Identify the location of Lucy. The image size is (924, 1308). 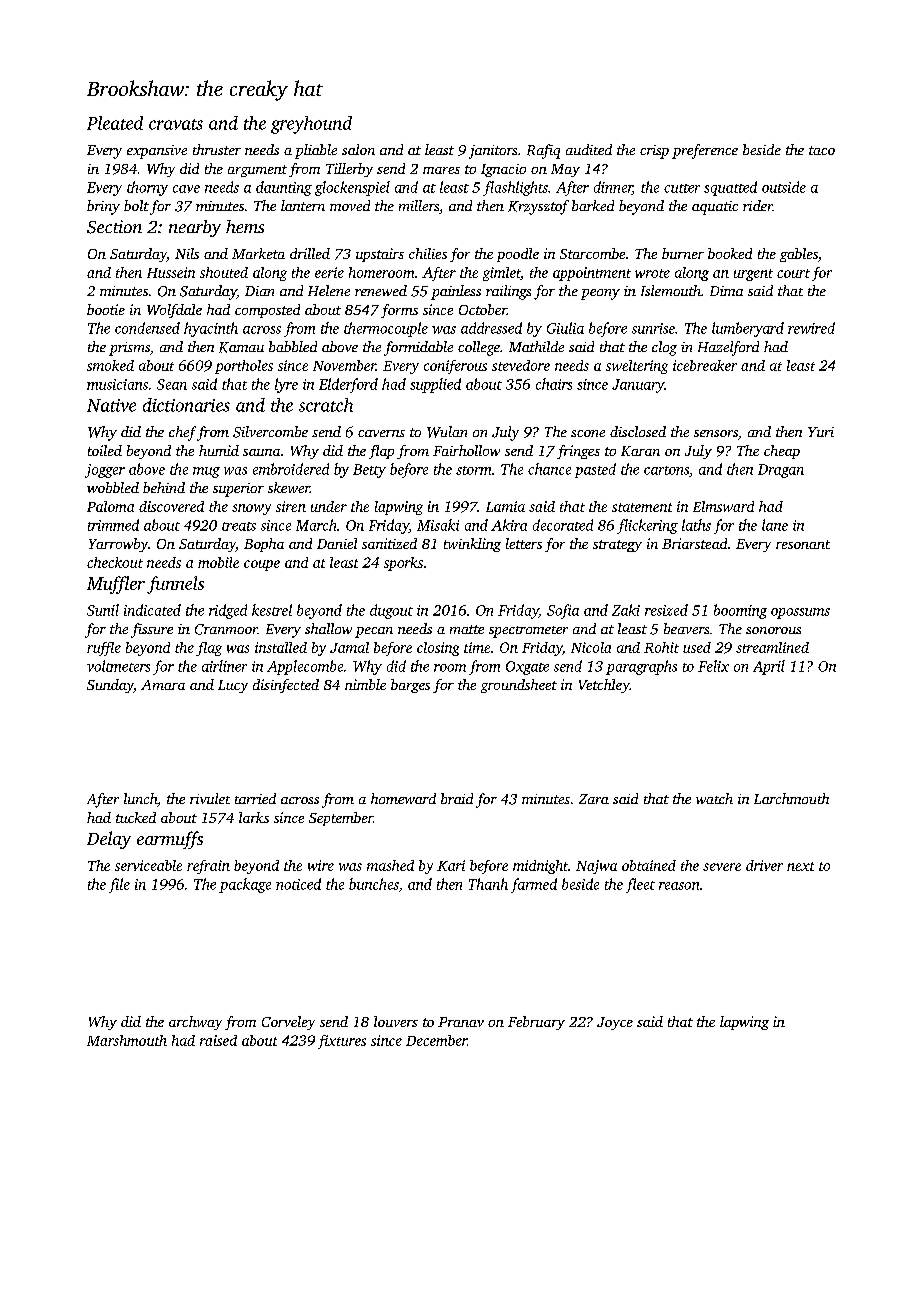
(233, 686).
